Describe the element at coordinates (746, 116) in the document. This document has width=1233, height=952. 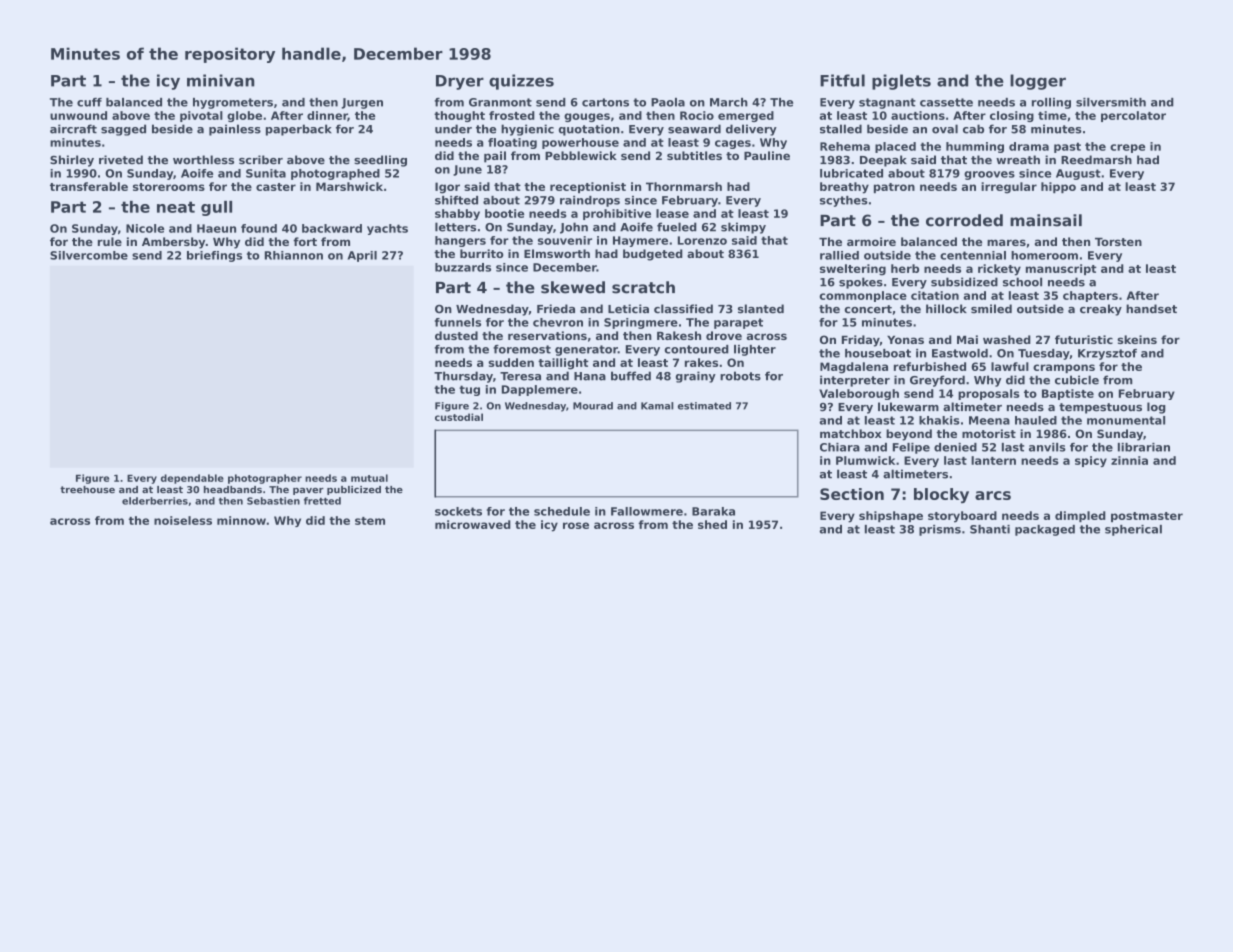
I see `emerged` at that location.
